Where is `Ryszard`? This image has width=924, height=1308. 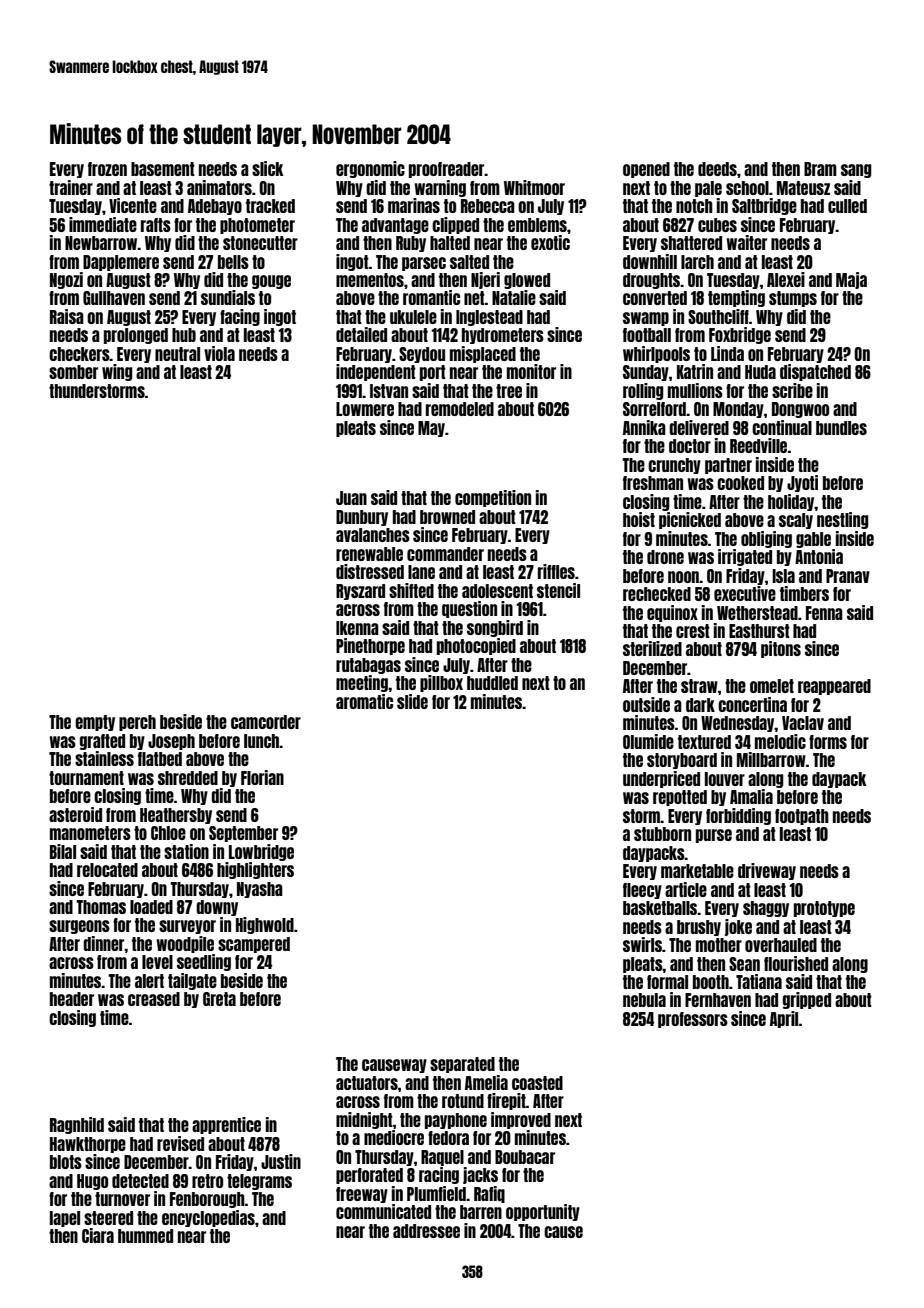 Ryszard is located at coordinates (360, 592).
